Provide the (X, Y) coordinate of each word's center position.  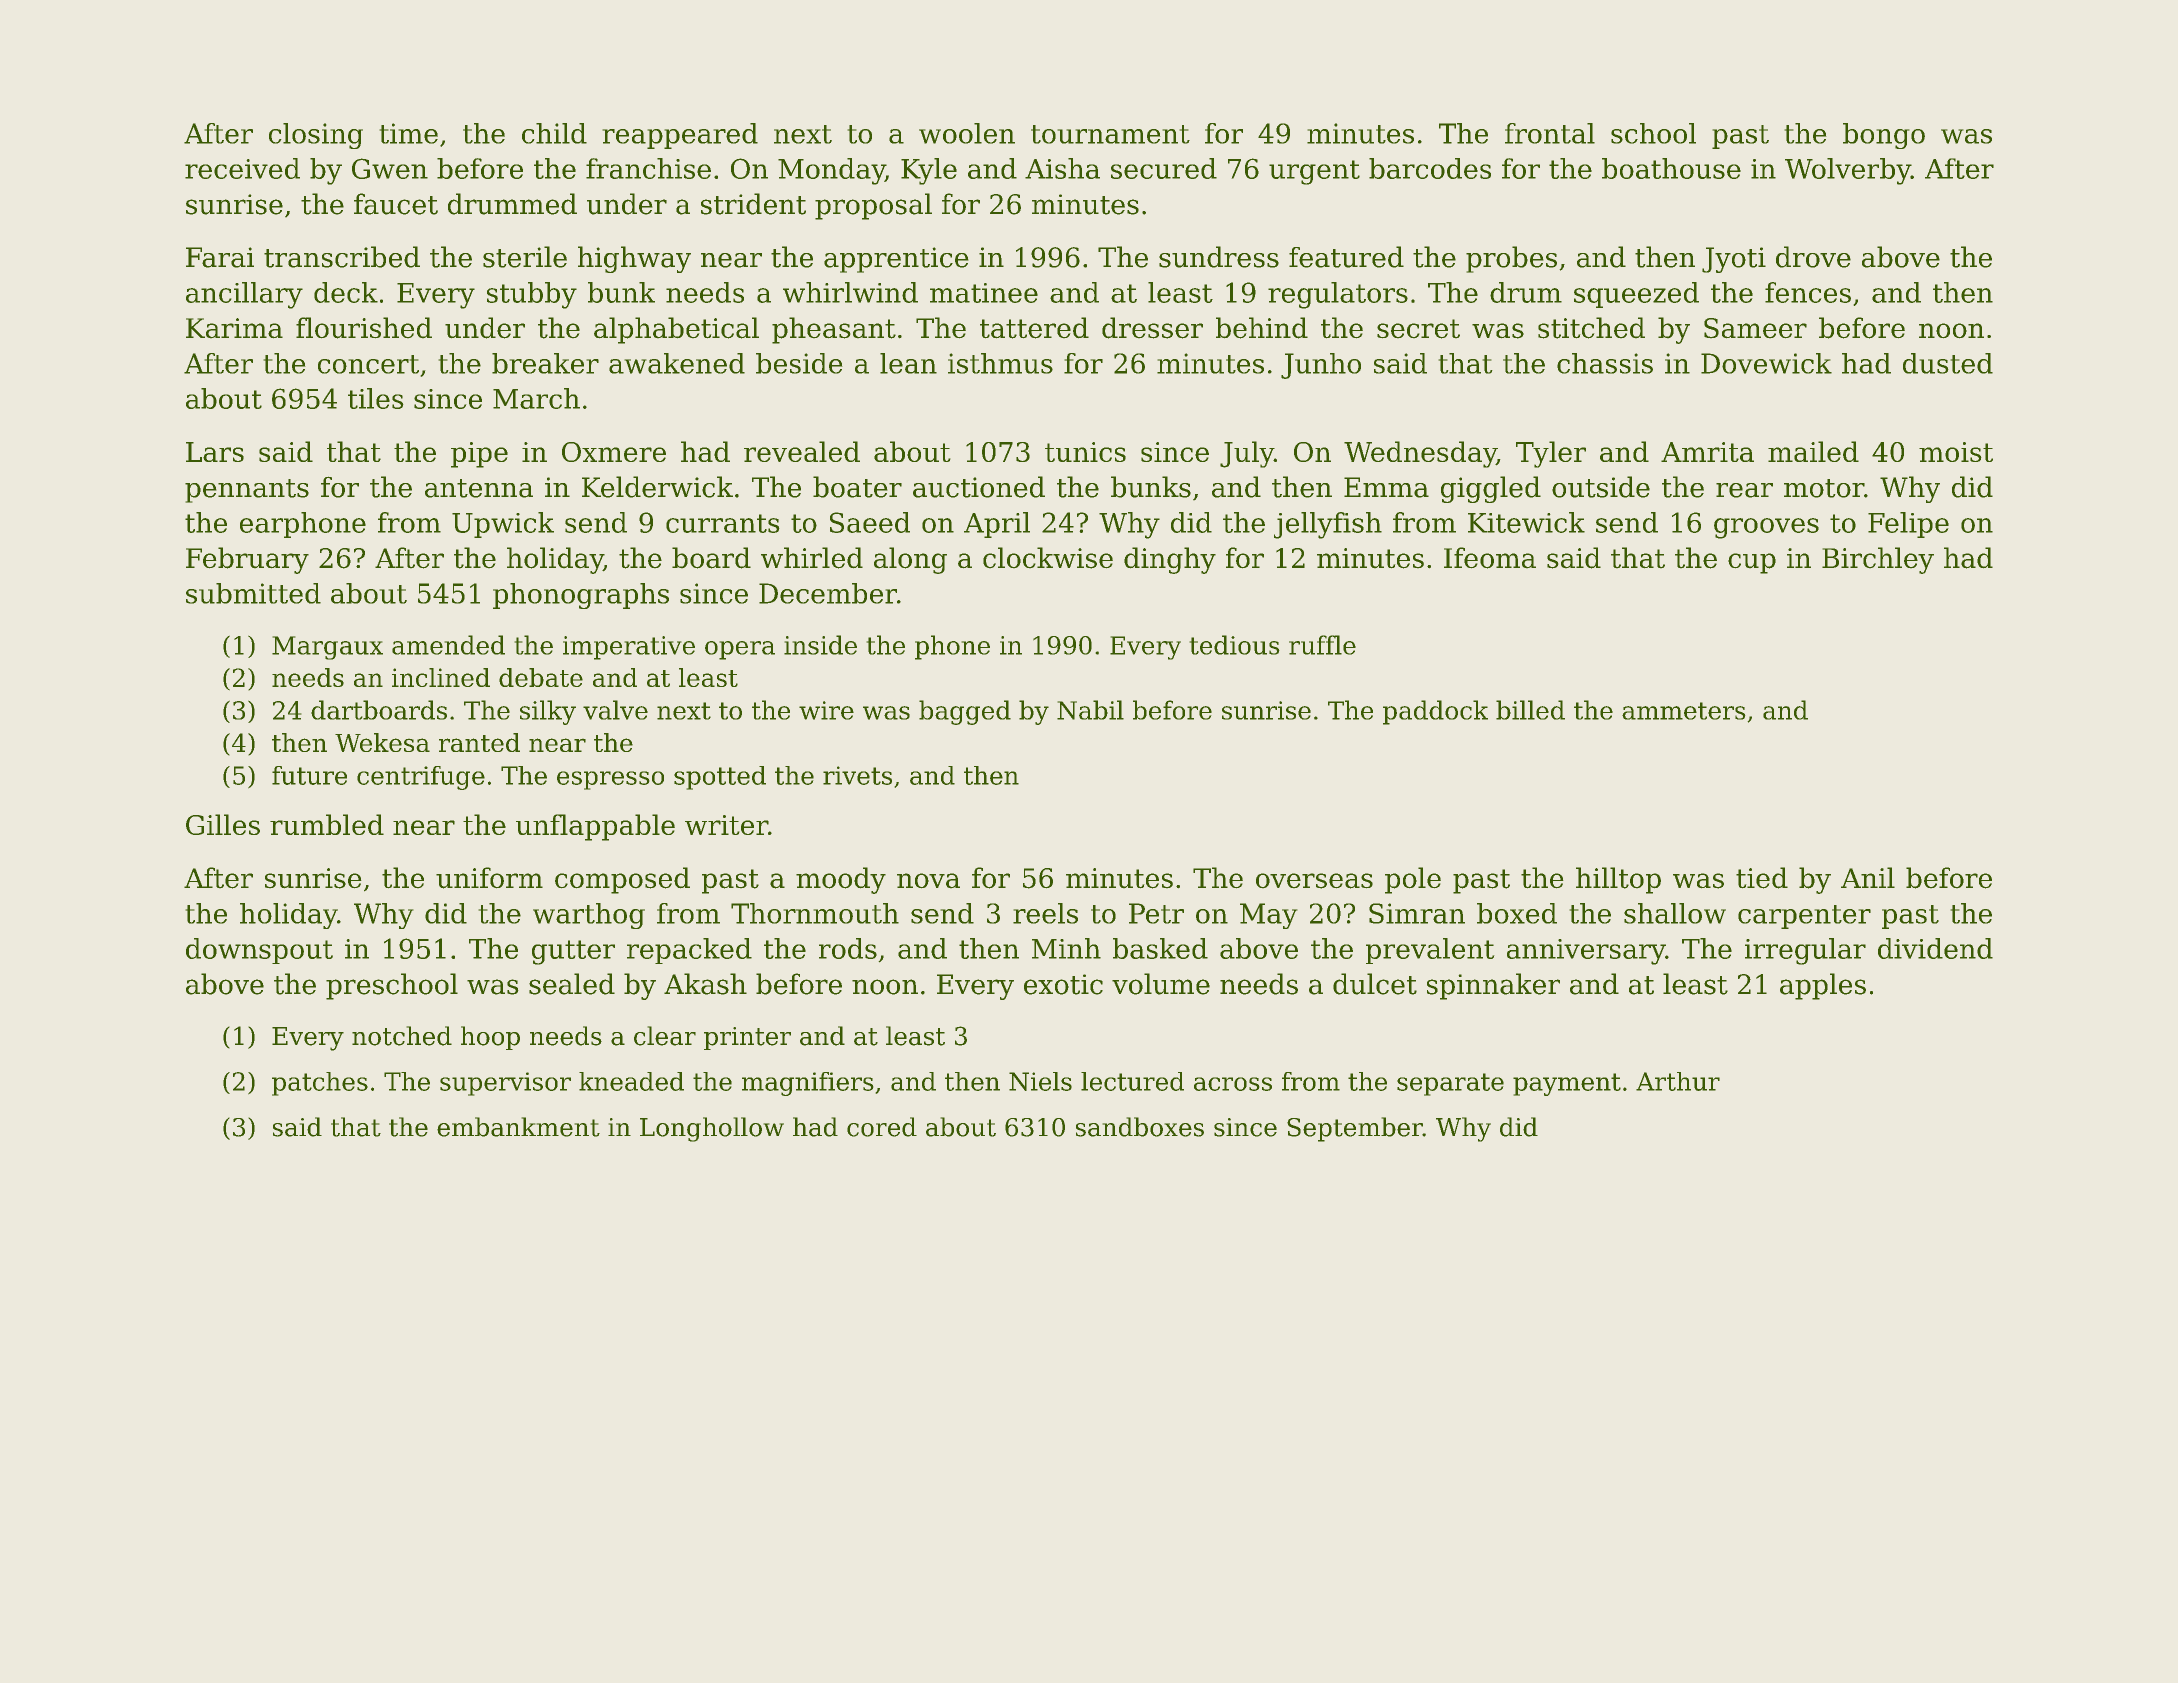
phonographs (581, 596)
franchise (648, 168)
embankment (518, 1127)
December (828, 593)
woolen (967, 133)
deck (346, 292)
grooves (1766, 528)
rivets (857, 775)
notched (402, 1036)
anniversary (1586, 952)
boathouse (1671, 168)
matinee (984, 293)
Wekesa (382, 742)
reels (1045, 913)
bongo (1884, 136)
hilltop (1618, 880)
